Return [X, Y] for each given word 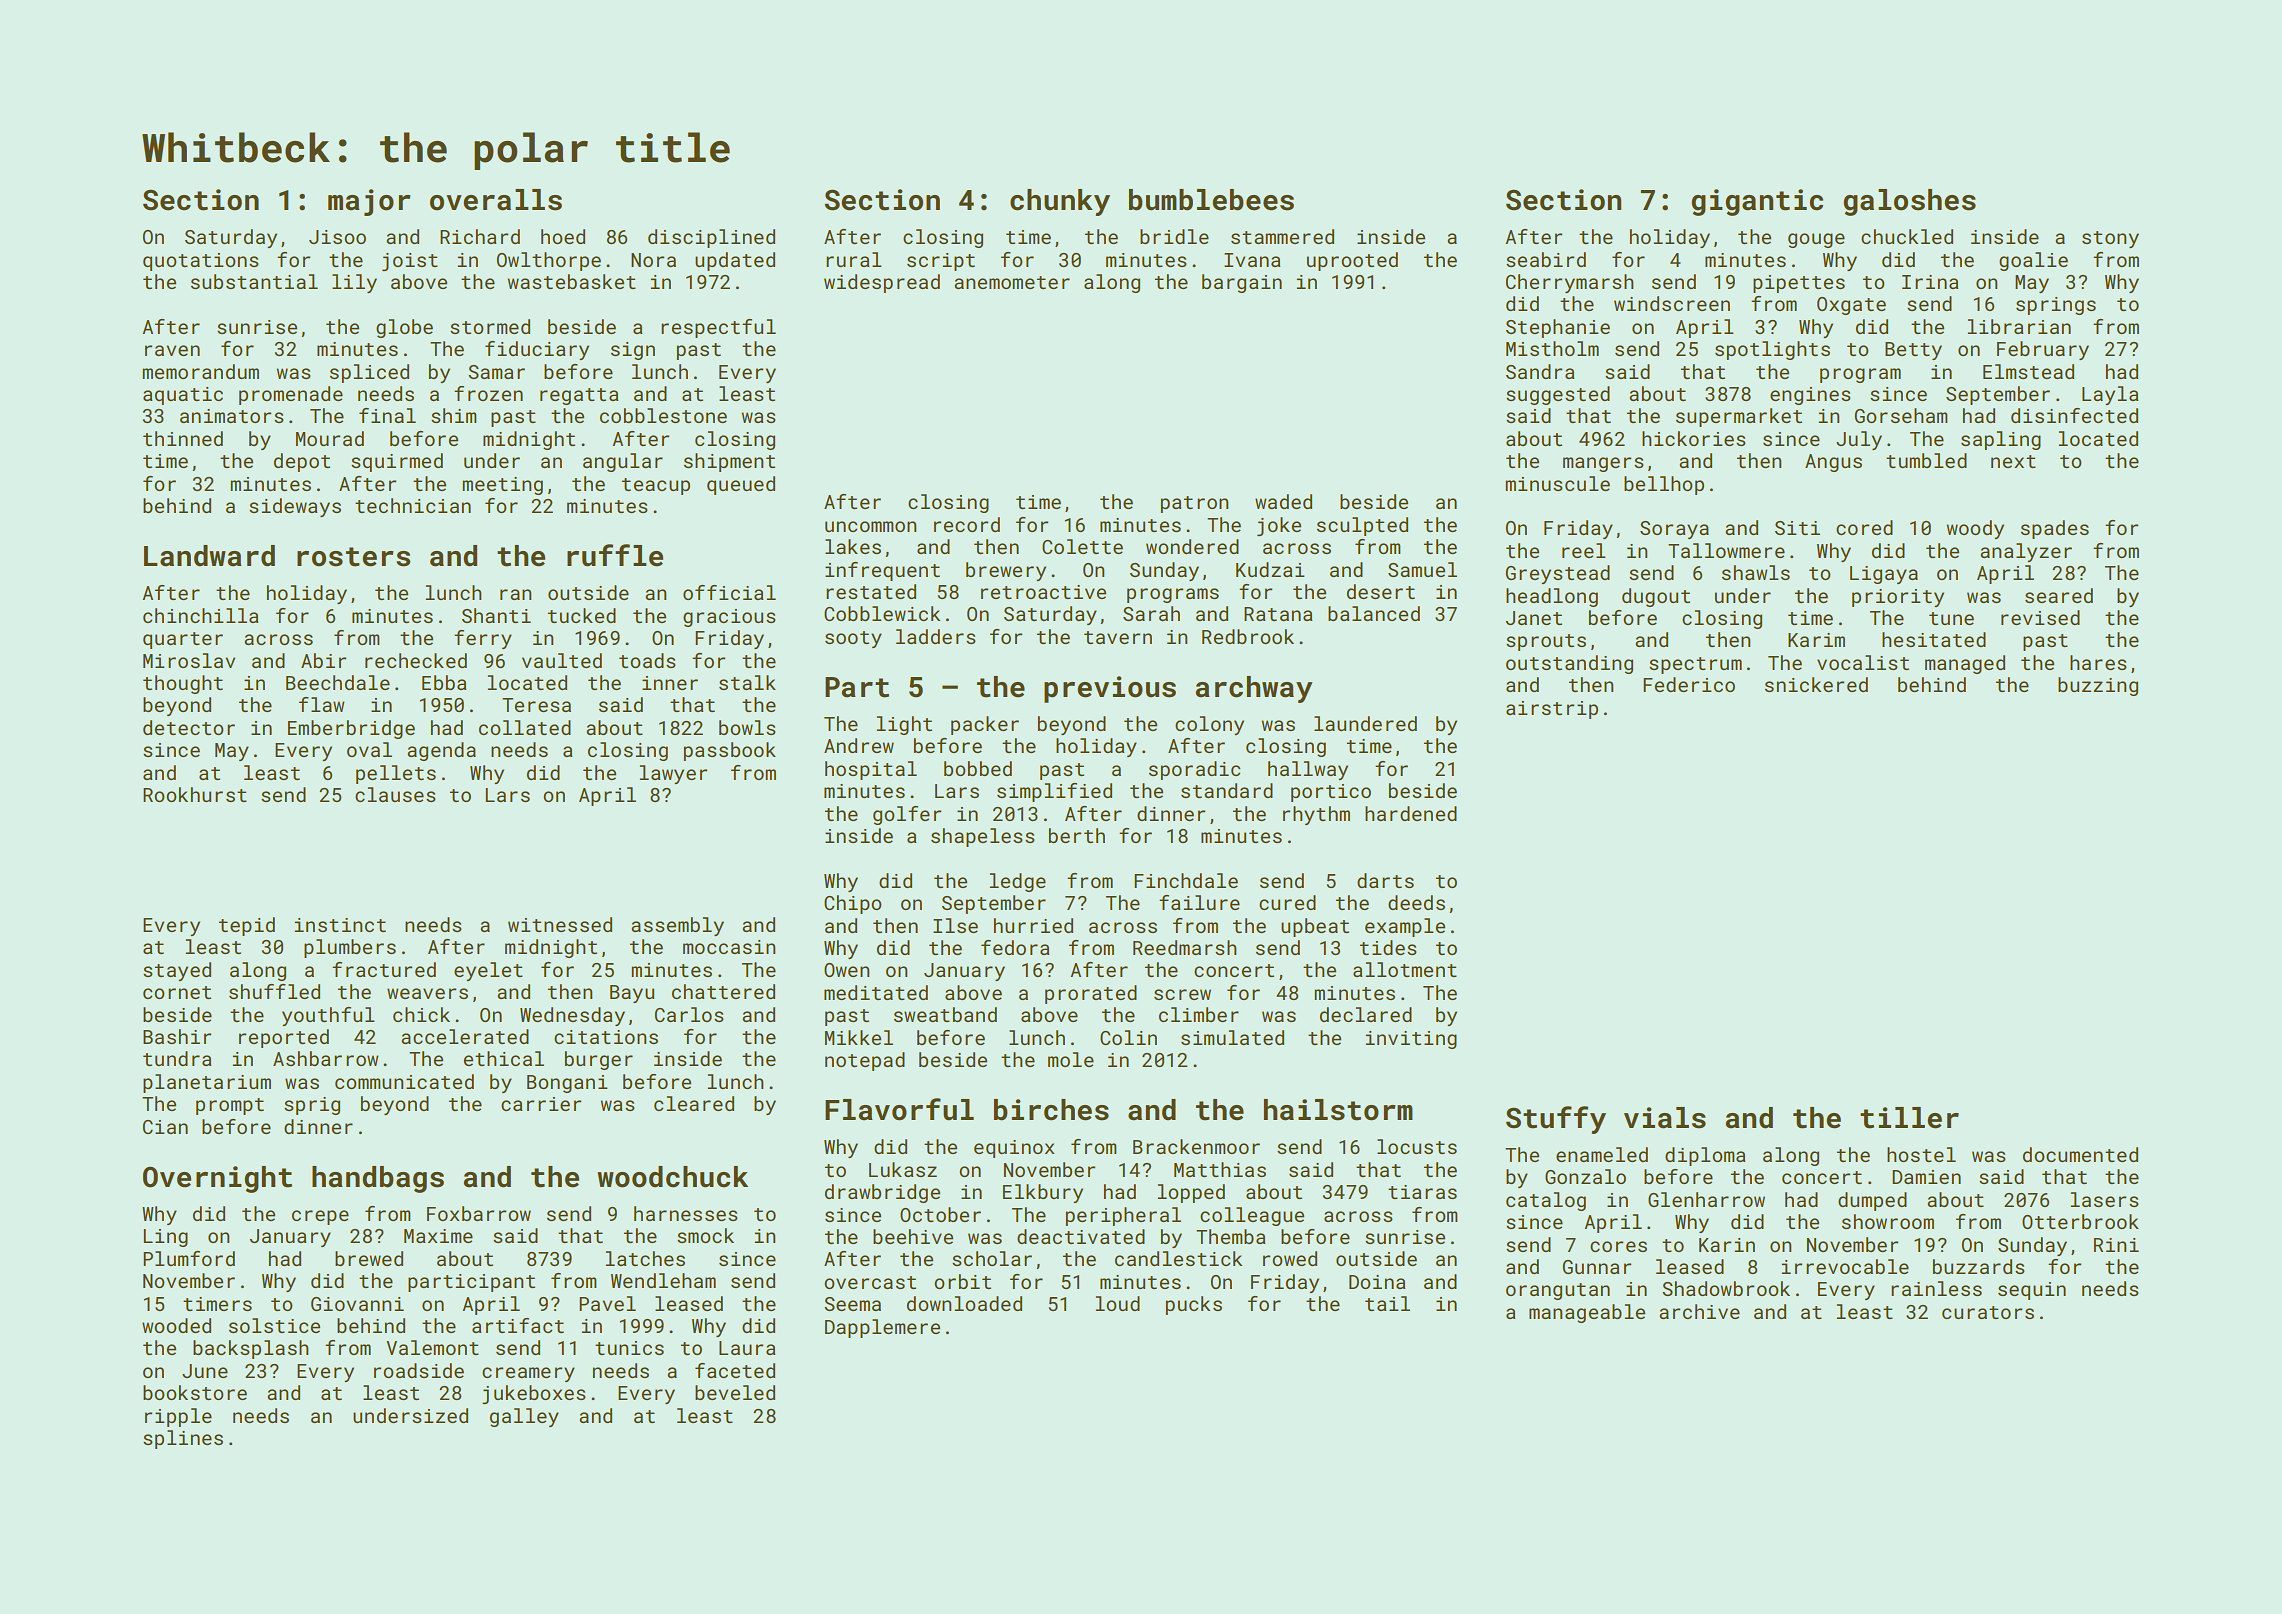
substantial [254, 281]
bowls [747, 727]
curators [1988, 1312]
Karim [1816, 640]
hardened [1411, 813]
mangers [1603, 464]
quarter [183, 640]
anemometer [1012, 282]
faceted [735, 1370]
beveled [735, 1392]
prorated [1091, 994]
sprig [312, 1106]
